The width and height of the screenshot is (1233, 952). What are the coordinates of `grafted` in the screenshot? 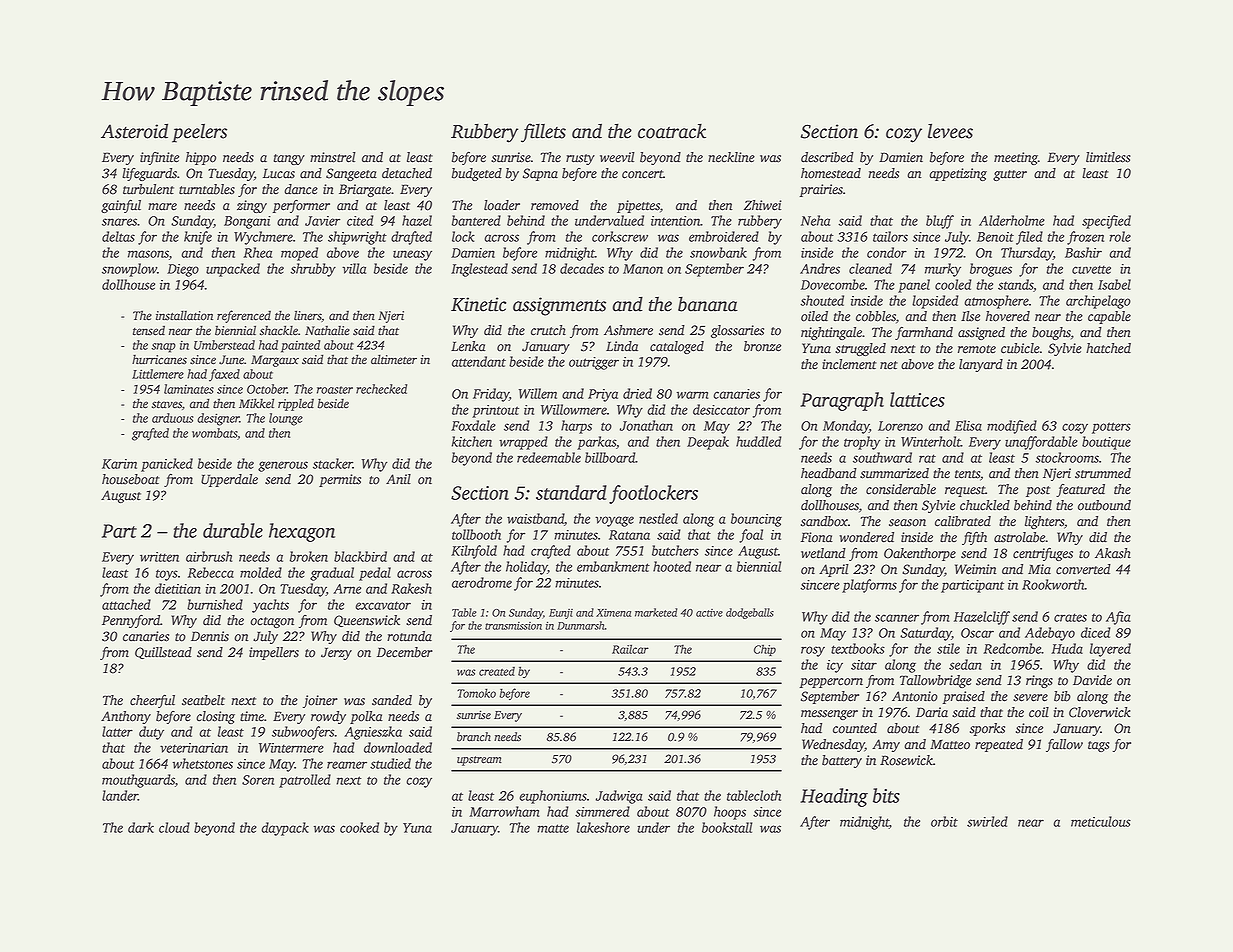 It's located at (150, 434).
